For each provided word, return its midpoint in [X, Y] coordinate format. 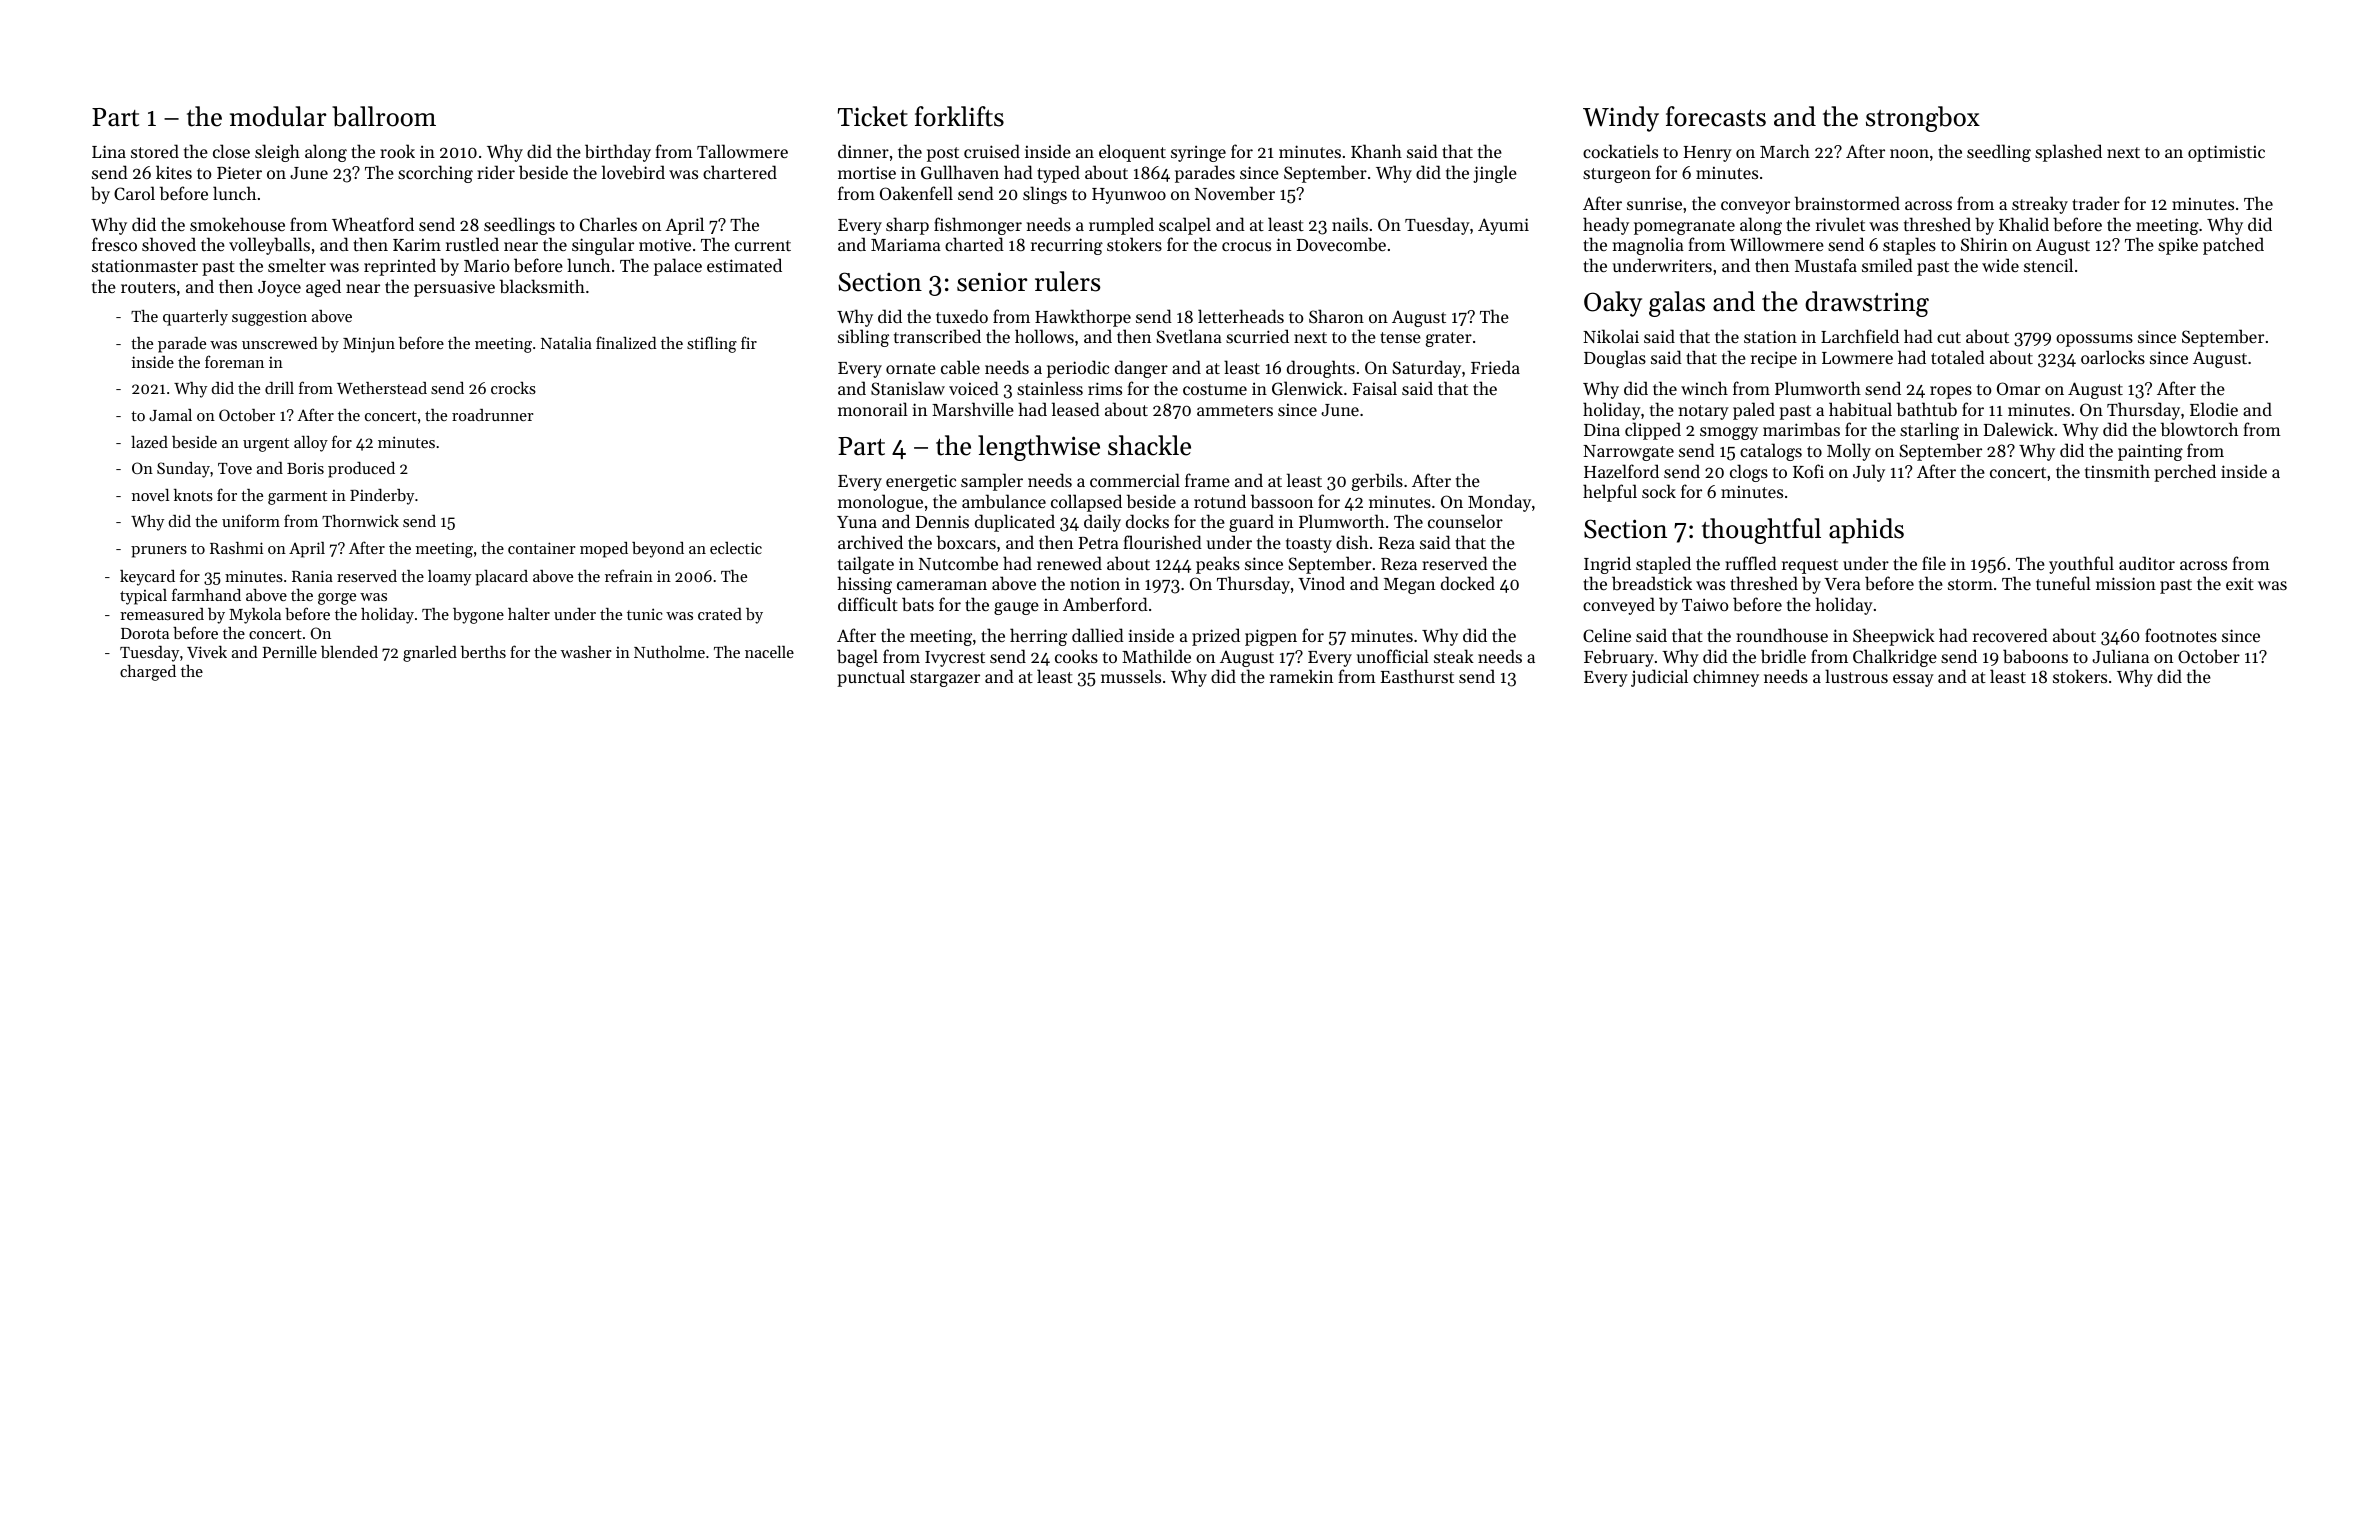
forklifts [959, 116]
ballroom [384, 116]
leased [1076, 409]
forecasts [1716, 116]
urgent [266, 445]
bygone [478, 616]
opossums [2094, 340]
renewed [1069, 563]
